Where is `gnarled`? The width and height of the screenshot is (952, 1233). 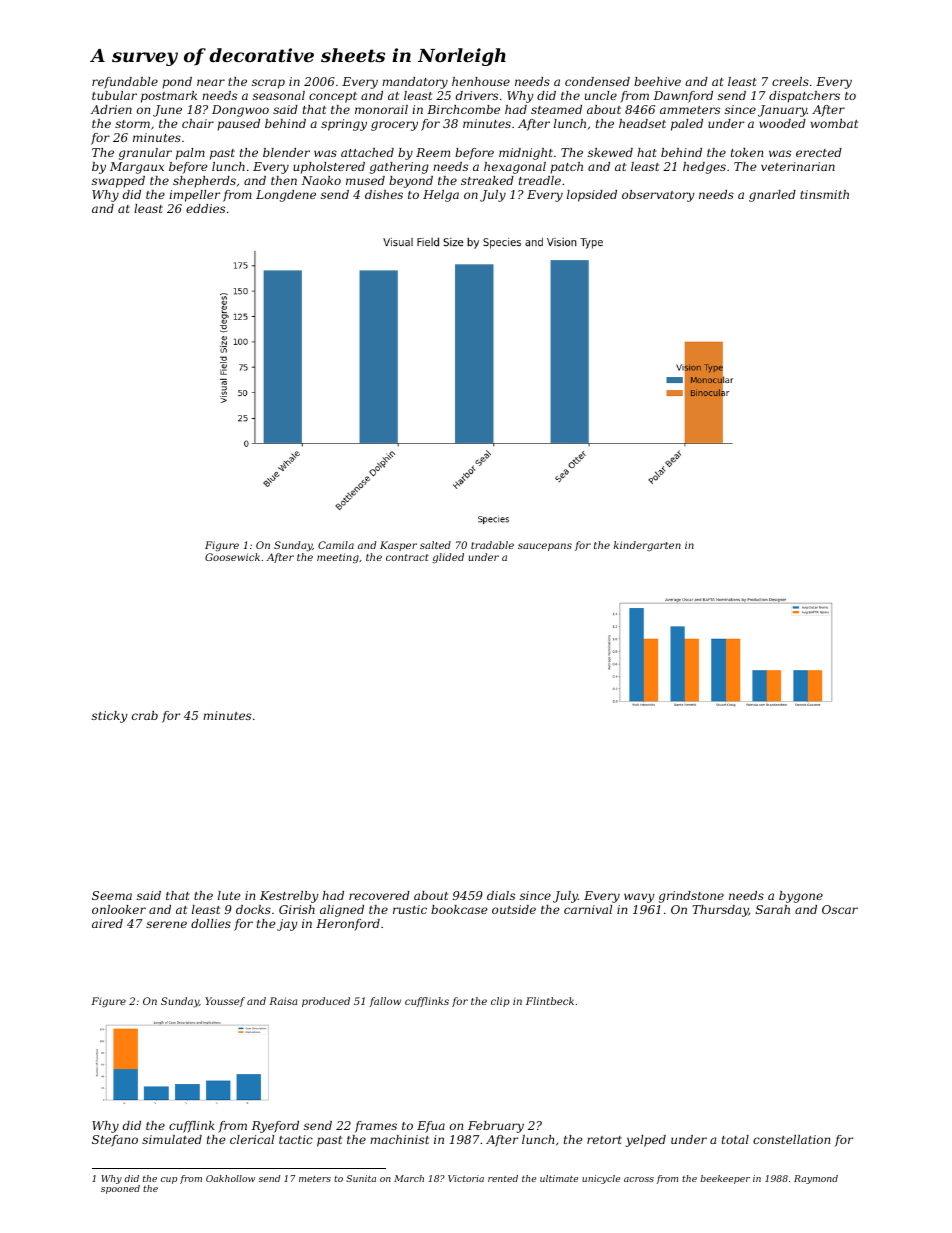 gnarled is located at coordinates (772, 196).
